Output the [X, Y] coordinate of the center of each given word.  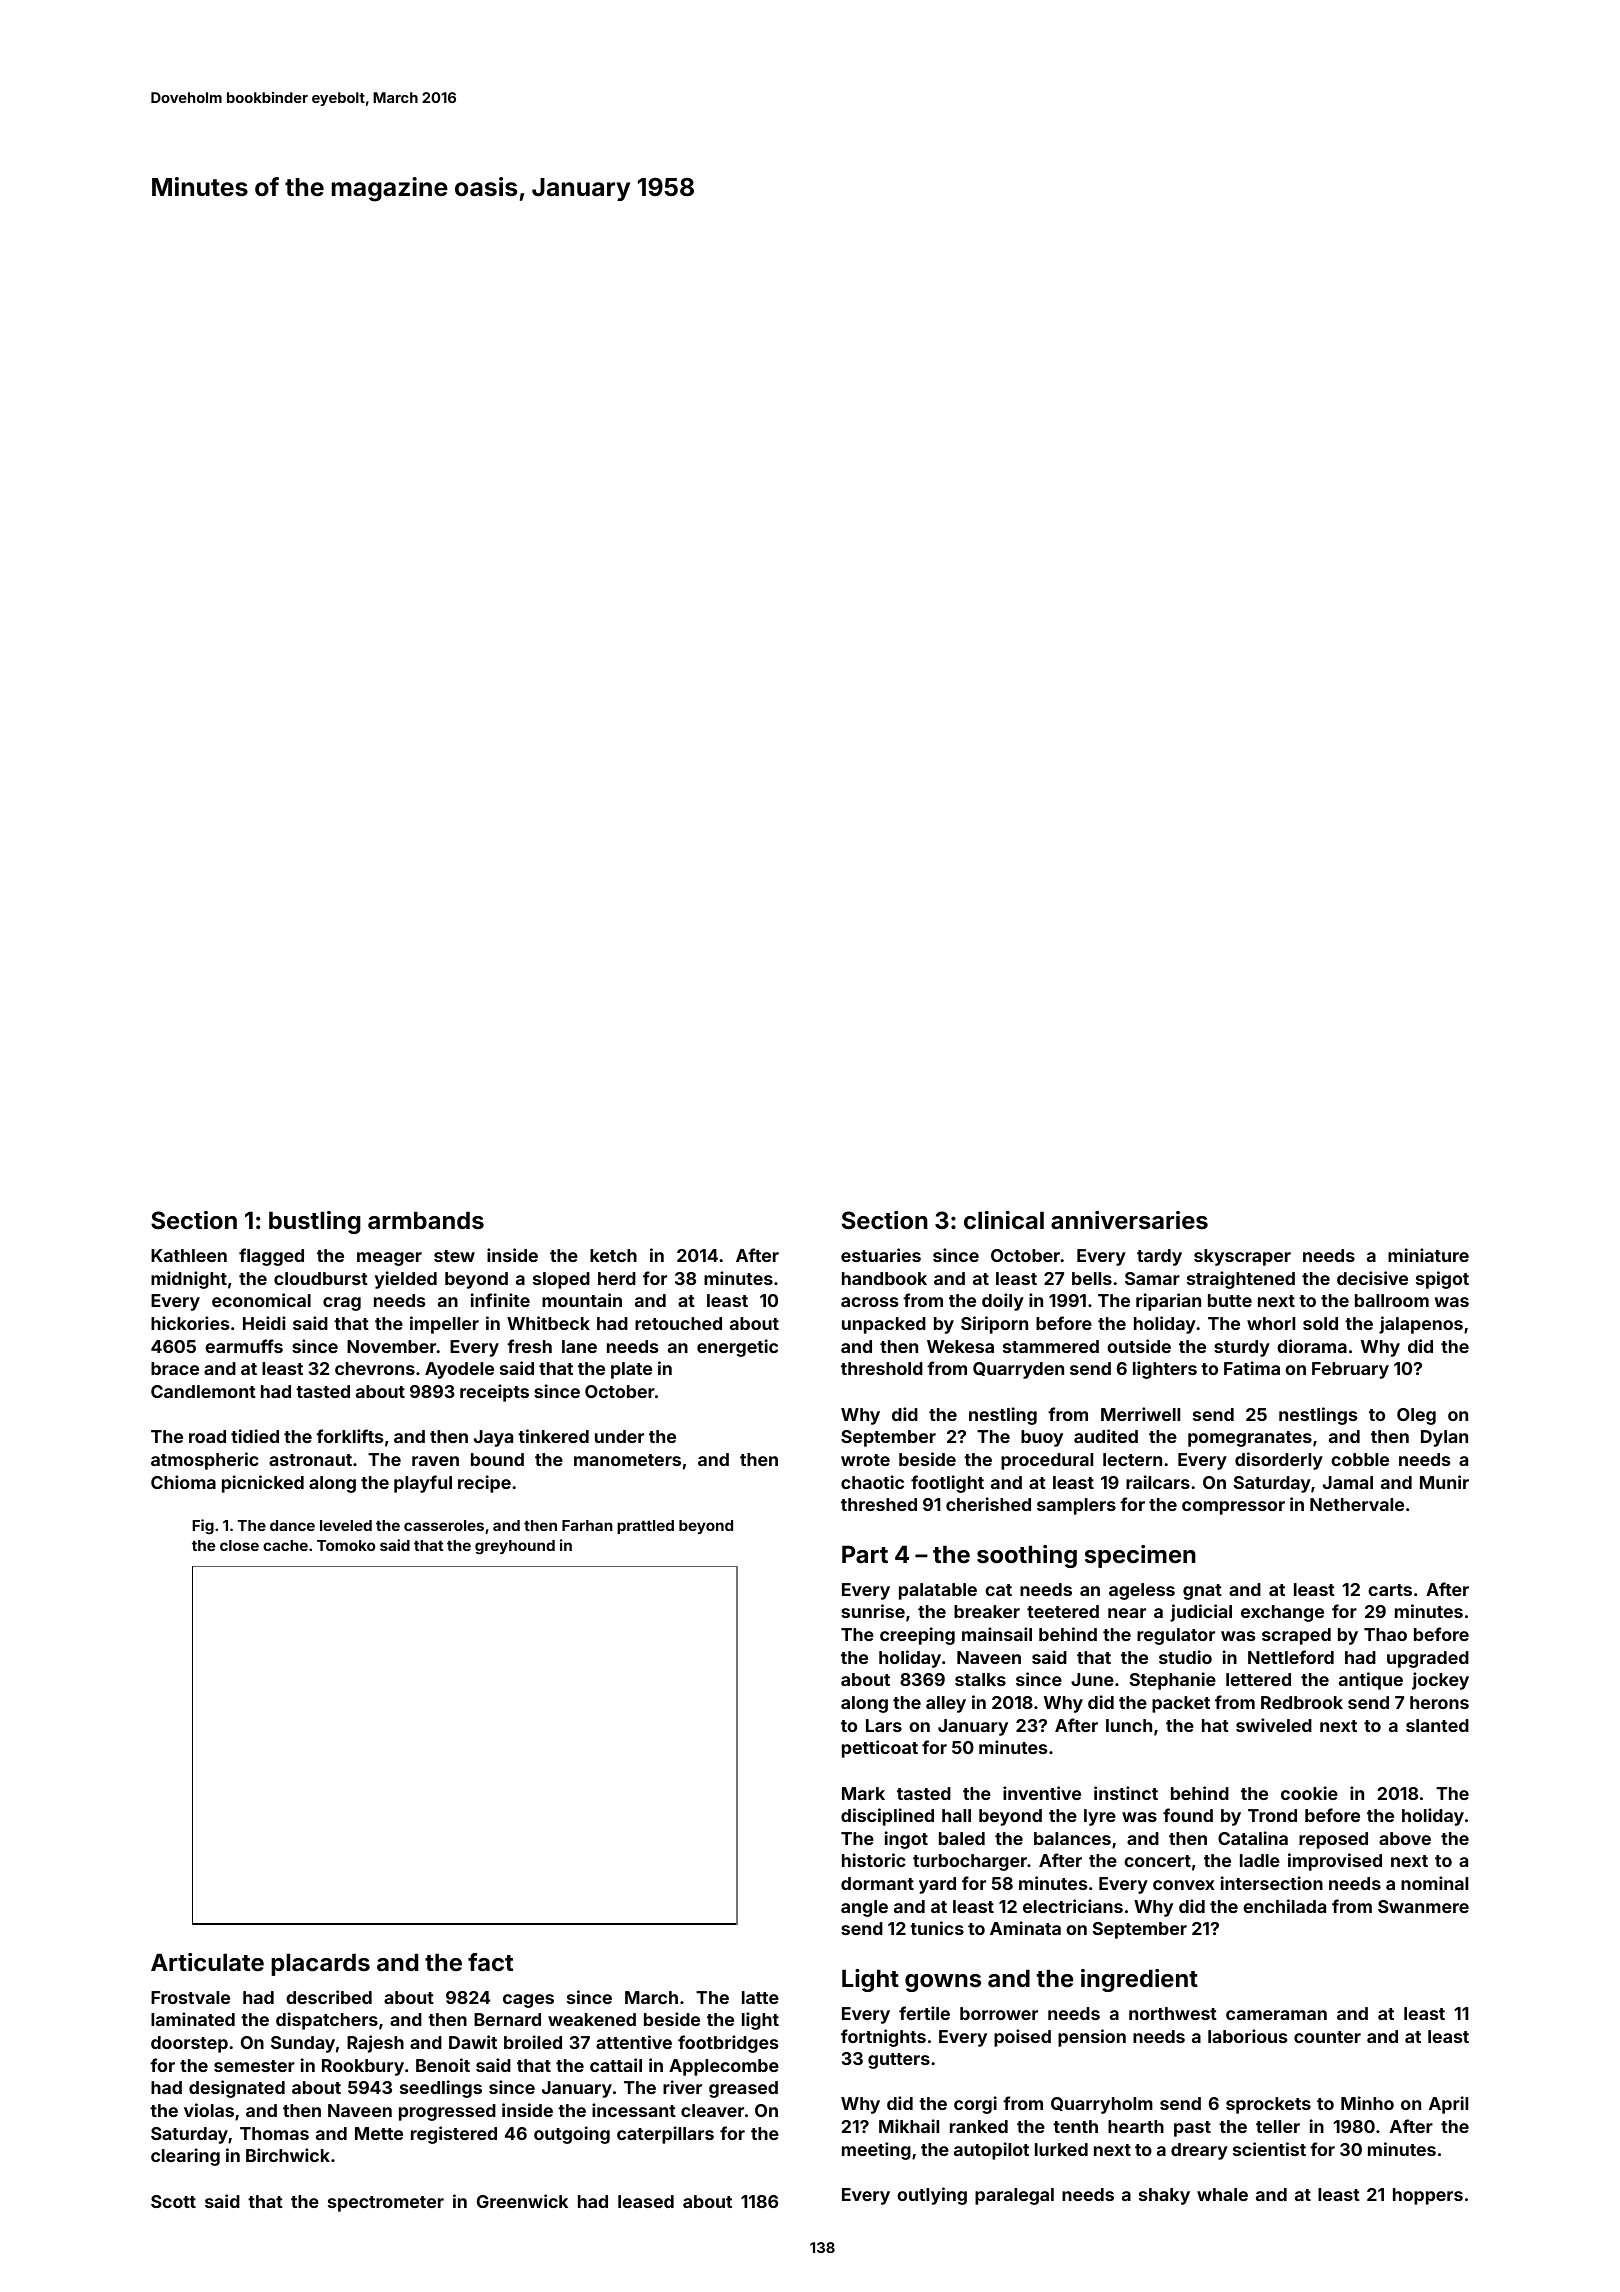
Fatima [1252, 1368]
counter [1327, 2037]
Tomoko [346, 1545]
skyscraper [1242, 1257]
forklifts [349, 1436]
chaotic [872, 1482]
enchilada [1284, 1906]
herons [1439, 1702]
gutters [899, 2061]
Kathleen [189, 1255]
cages [528, 2001]
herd [617, 1278]
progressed [447, 2112]
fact [490, 1962]
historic [874, 1860]
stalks [980, 1679]
